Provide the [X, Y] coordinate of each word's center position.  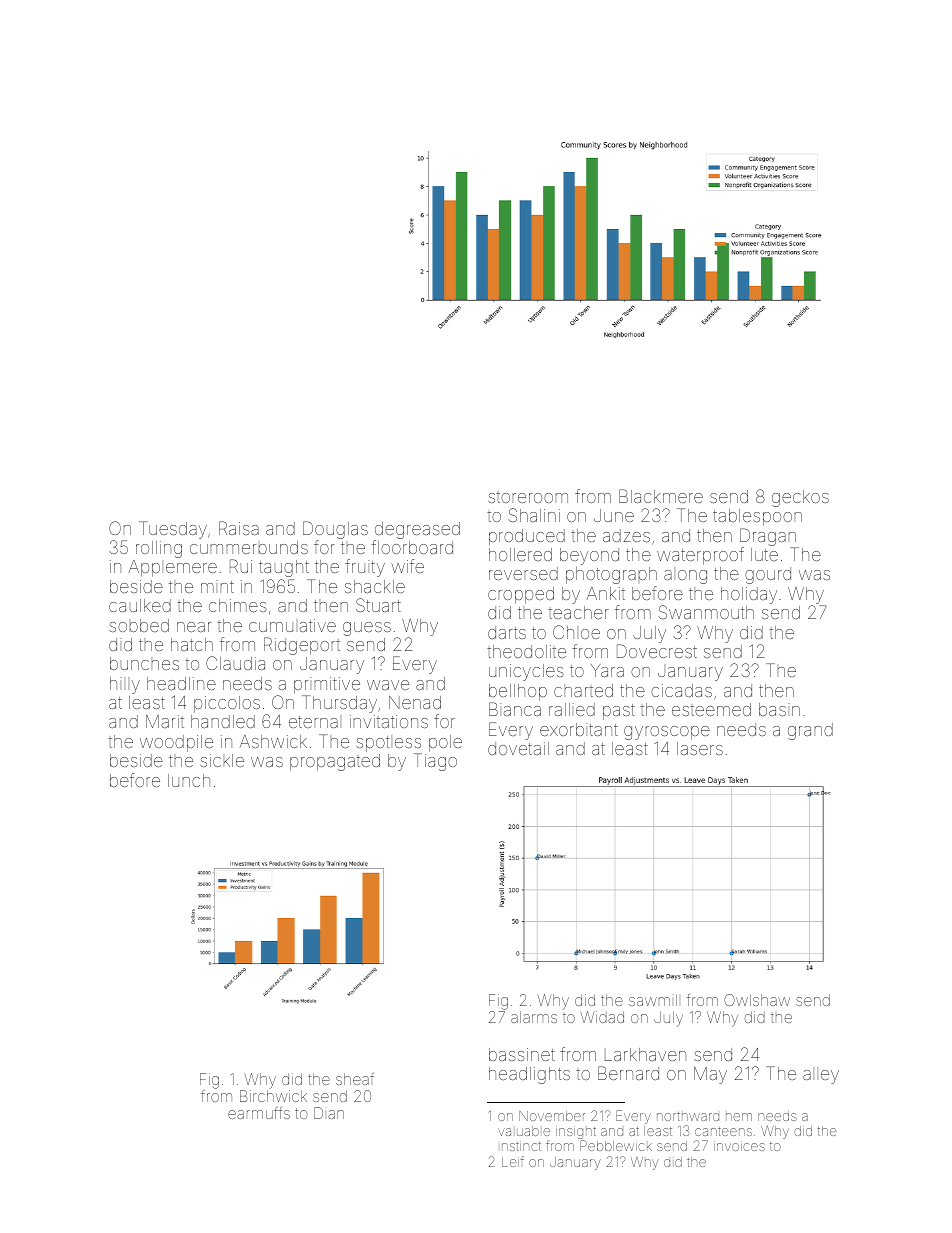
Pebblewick [616, 1146]
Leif [513, 1161]
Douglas [335, 530]
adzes [626, 535]
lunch [189, 780]
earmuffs [259, 1113]
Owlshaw [757, 1000]
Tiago [435, 762]
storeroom [528, 498]
